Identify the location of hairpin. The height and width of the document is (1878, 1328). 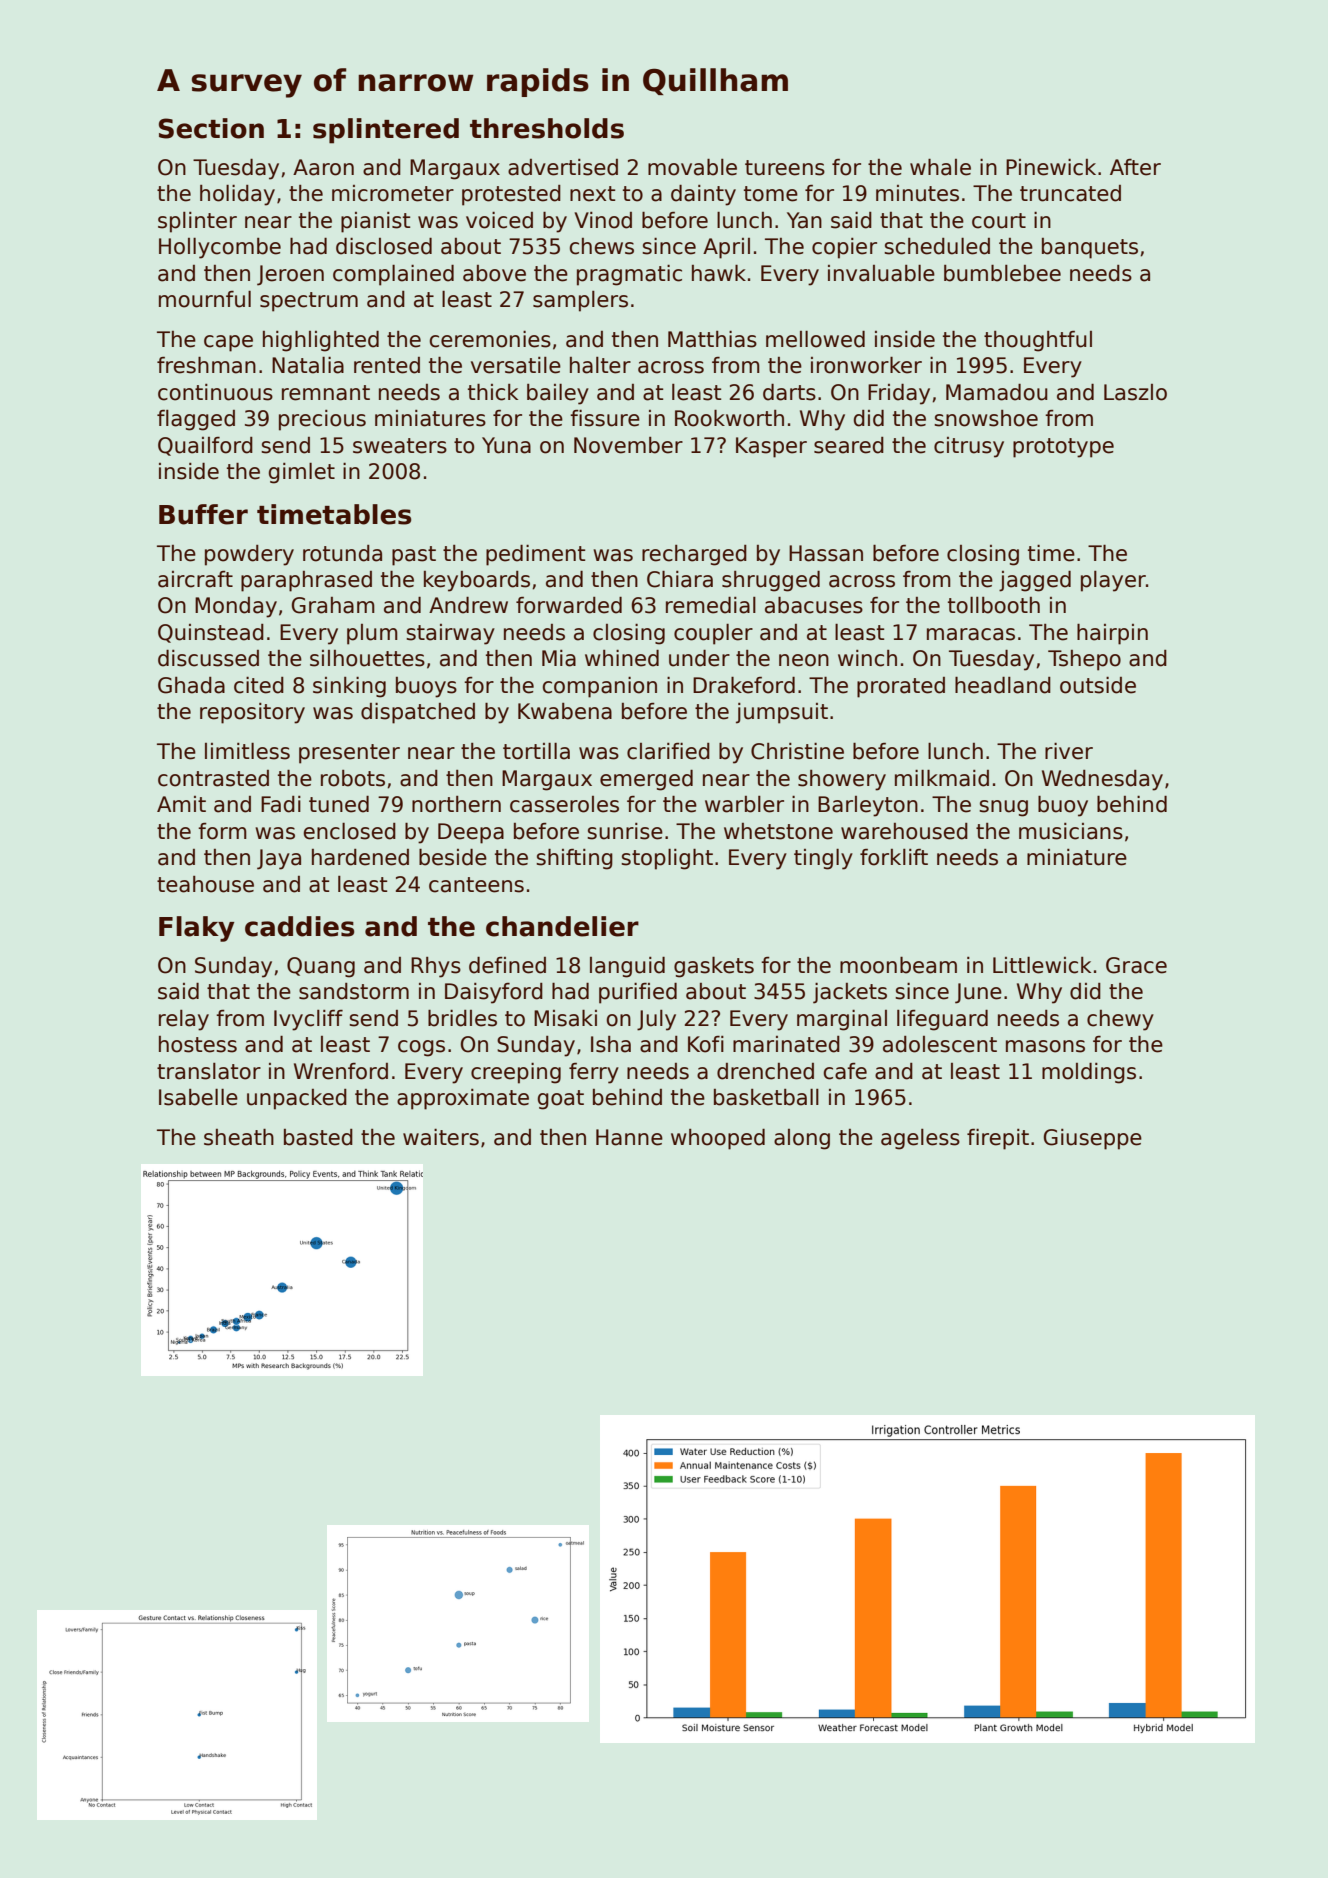
(1112, 634).
